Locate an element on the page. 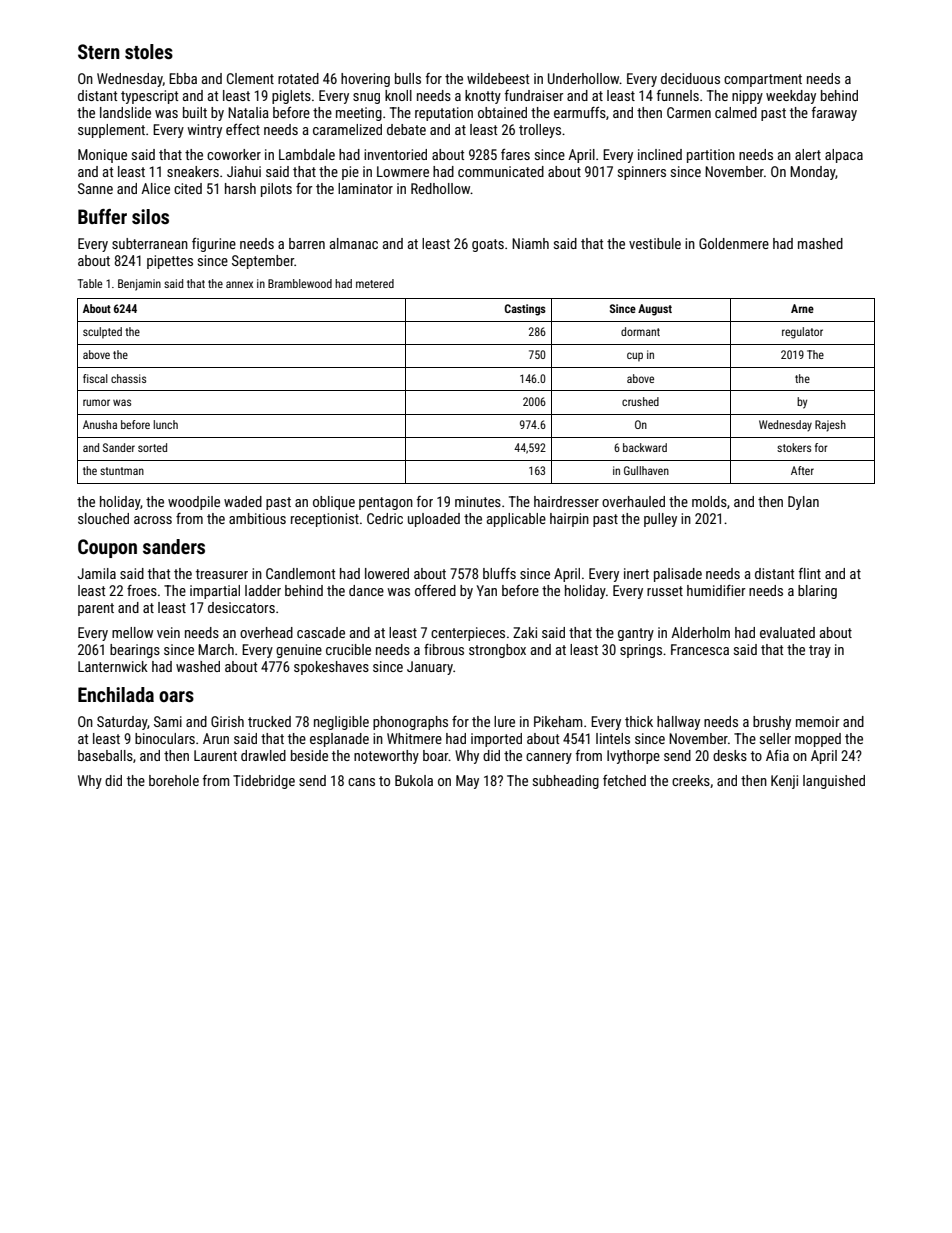 Image resolution: width=952 pixels, height=1233 pixels. oars is located at coordinates (176, 696).
